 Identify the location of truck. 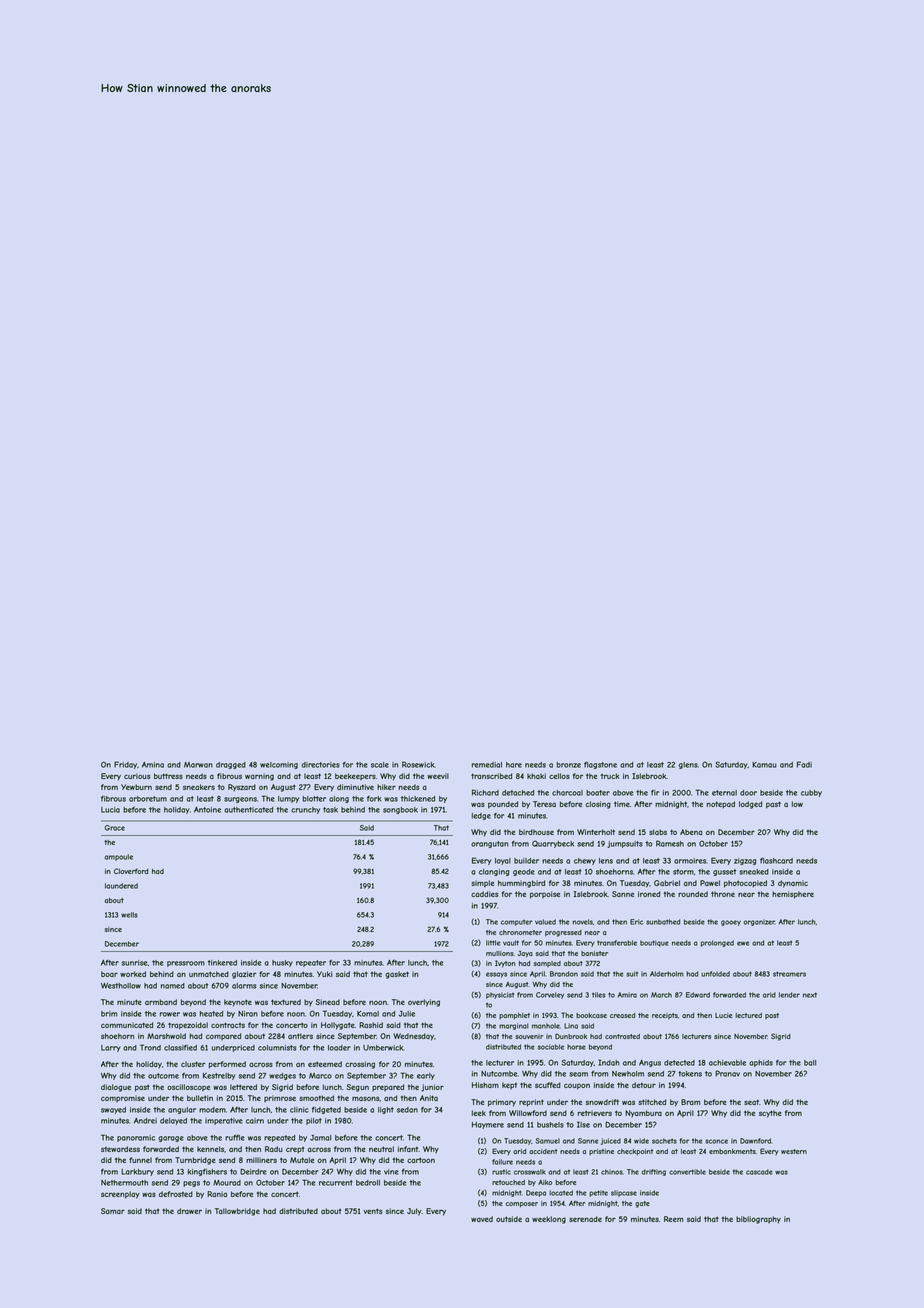
(610, 776).
